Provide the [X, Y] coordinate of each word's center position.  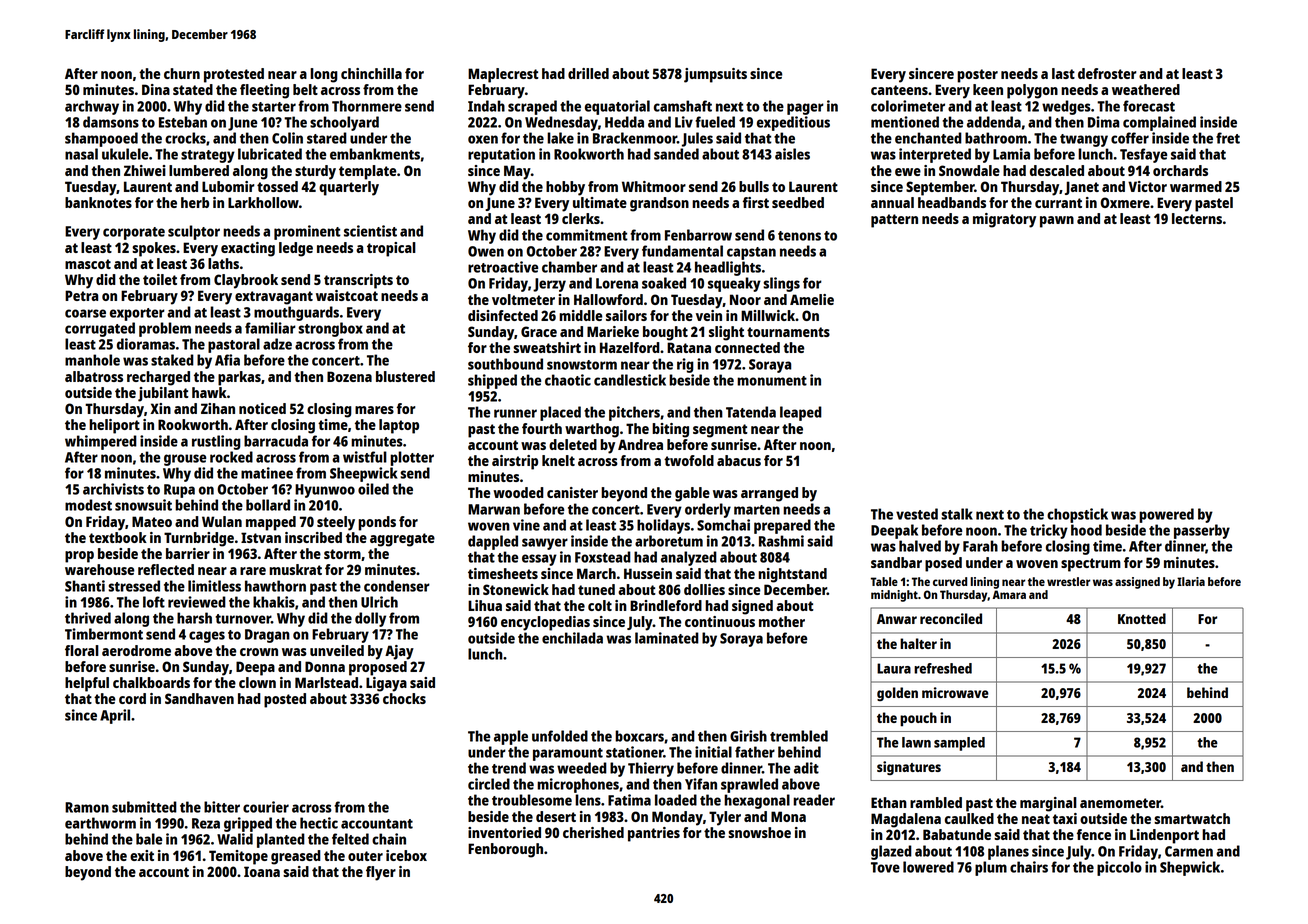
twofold [689, 460]
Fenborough [505, 850]
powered [1166, 515]
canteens [899, 90]
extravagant [274, 298]
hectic [319, 823]
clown [257, 682]
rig [685, 365]
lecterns [1197, 218]
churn [182, 73]
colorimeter [908, 106]
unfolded [560, 736]
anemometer [1120, 803]
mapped [271, 523]
